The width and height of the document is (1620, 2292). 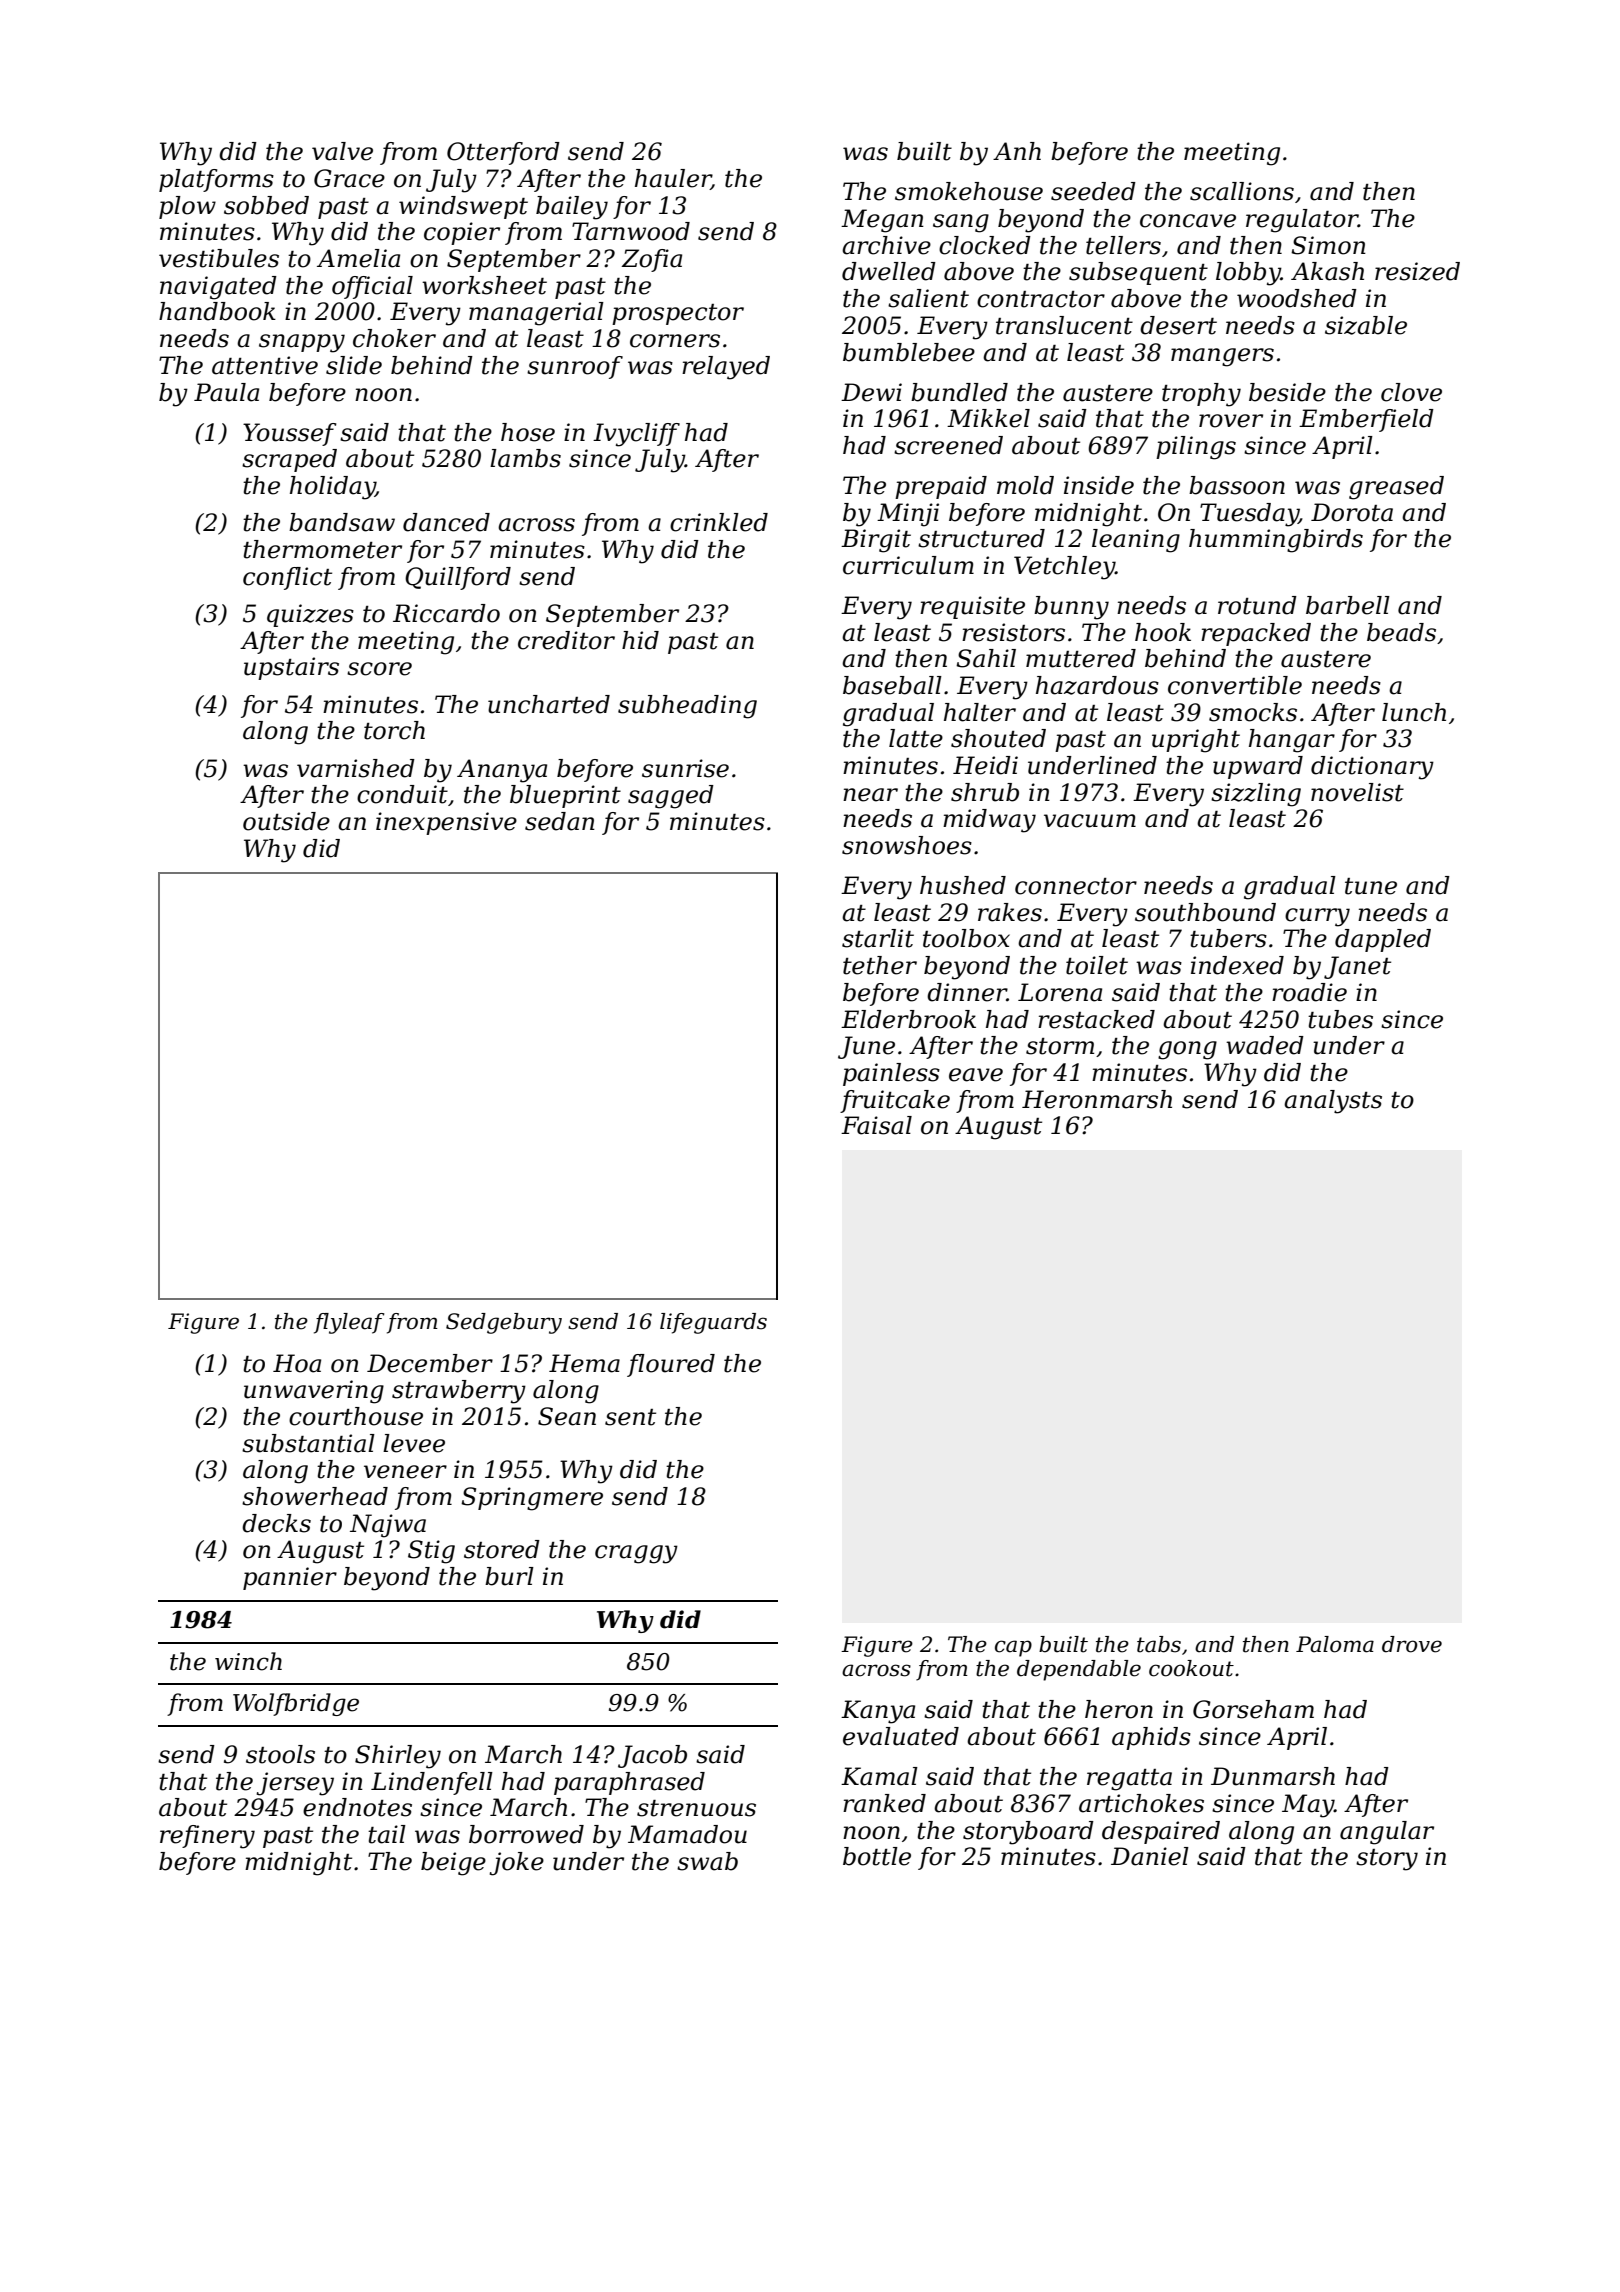 What do you see at coordinates (248, 1661) in the document?
I see `winch` at bounding box center [248, 1661].
